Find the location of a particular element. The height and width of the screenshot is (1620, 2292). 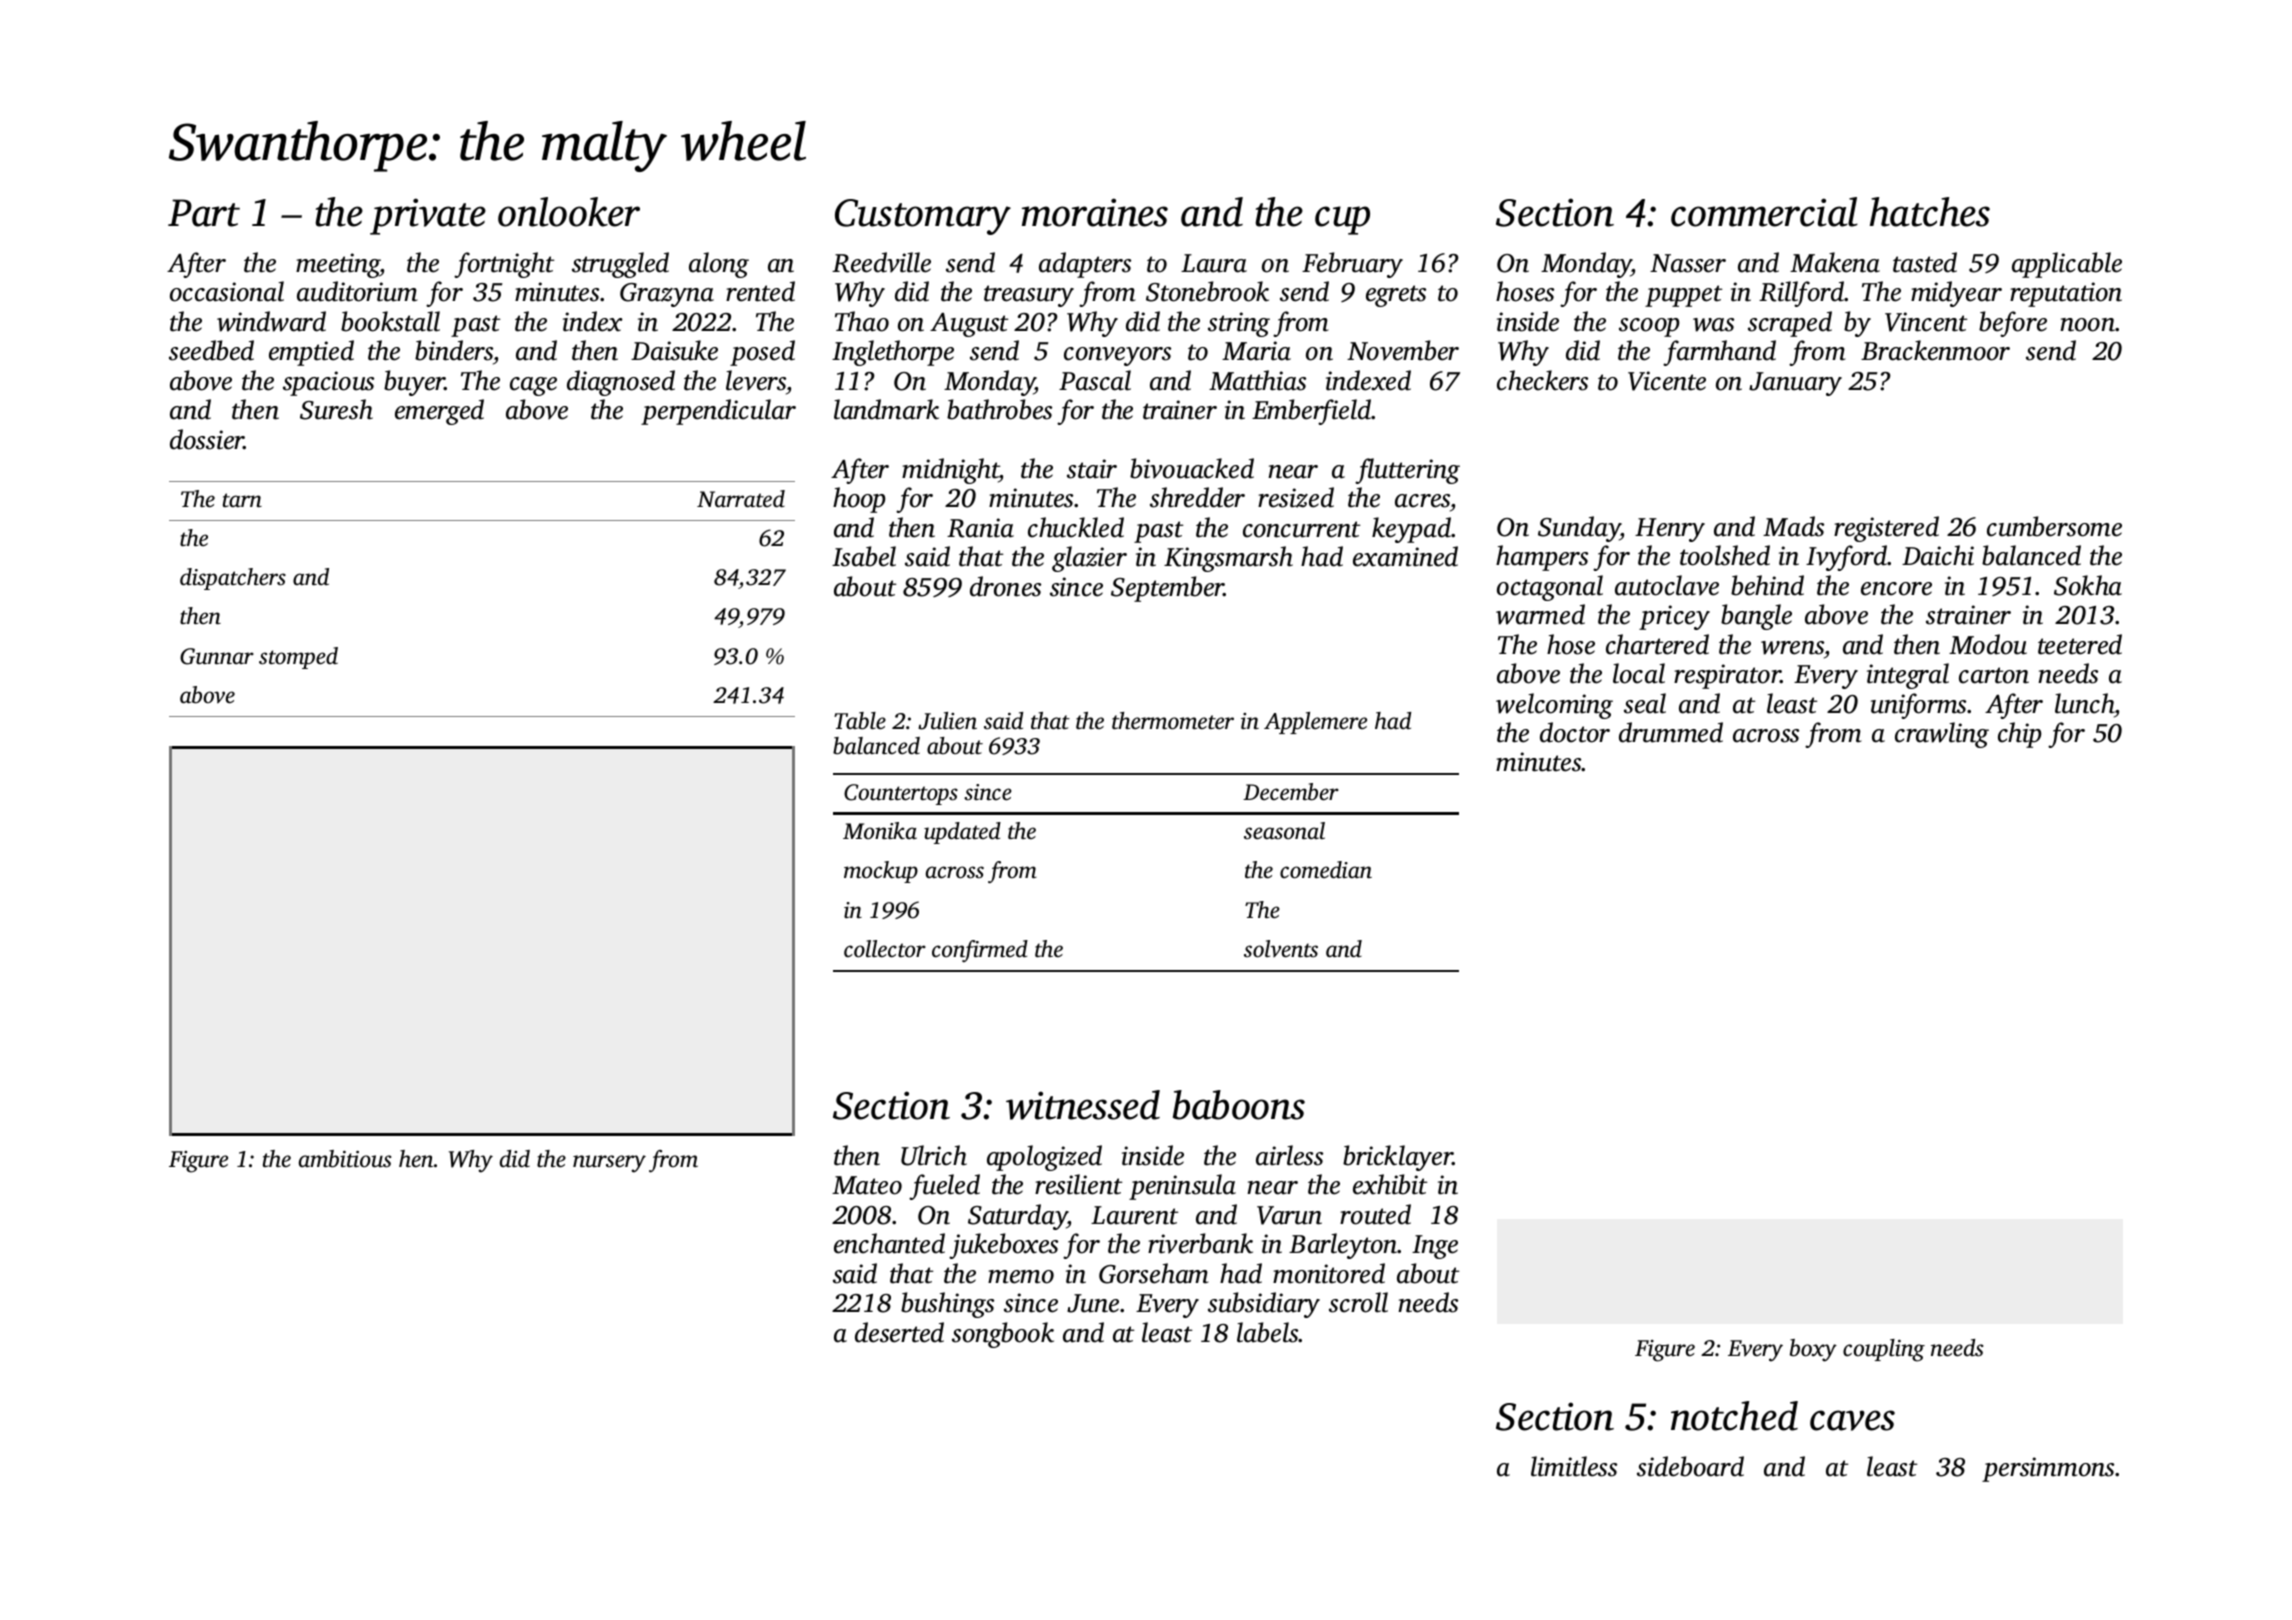

meeting is located at coordinates (338, 265).
